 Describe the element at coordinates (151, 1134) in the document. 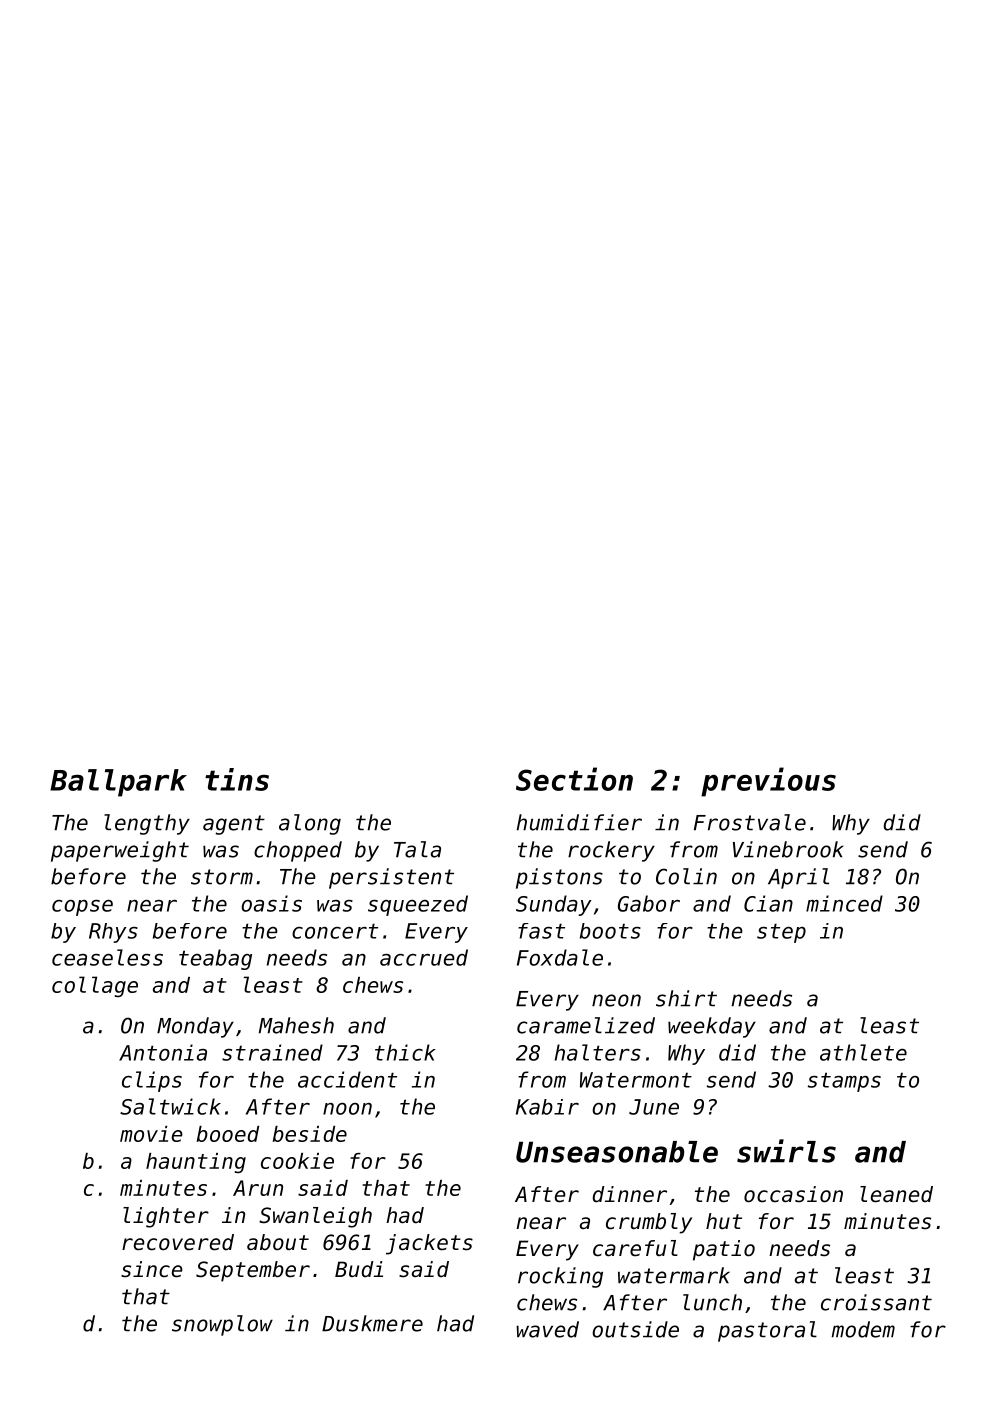

I see `movie` at that location.
